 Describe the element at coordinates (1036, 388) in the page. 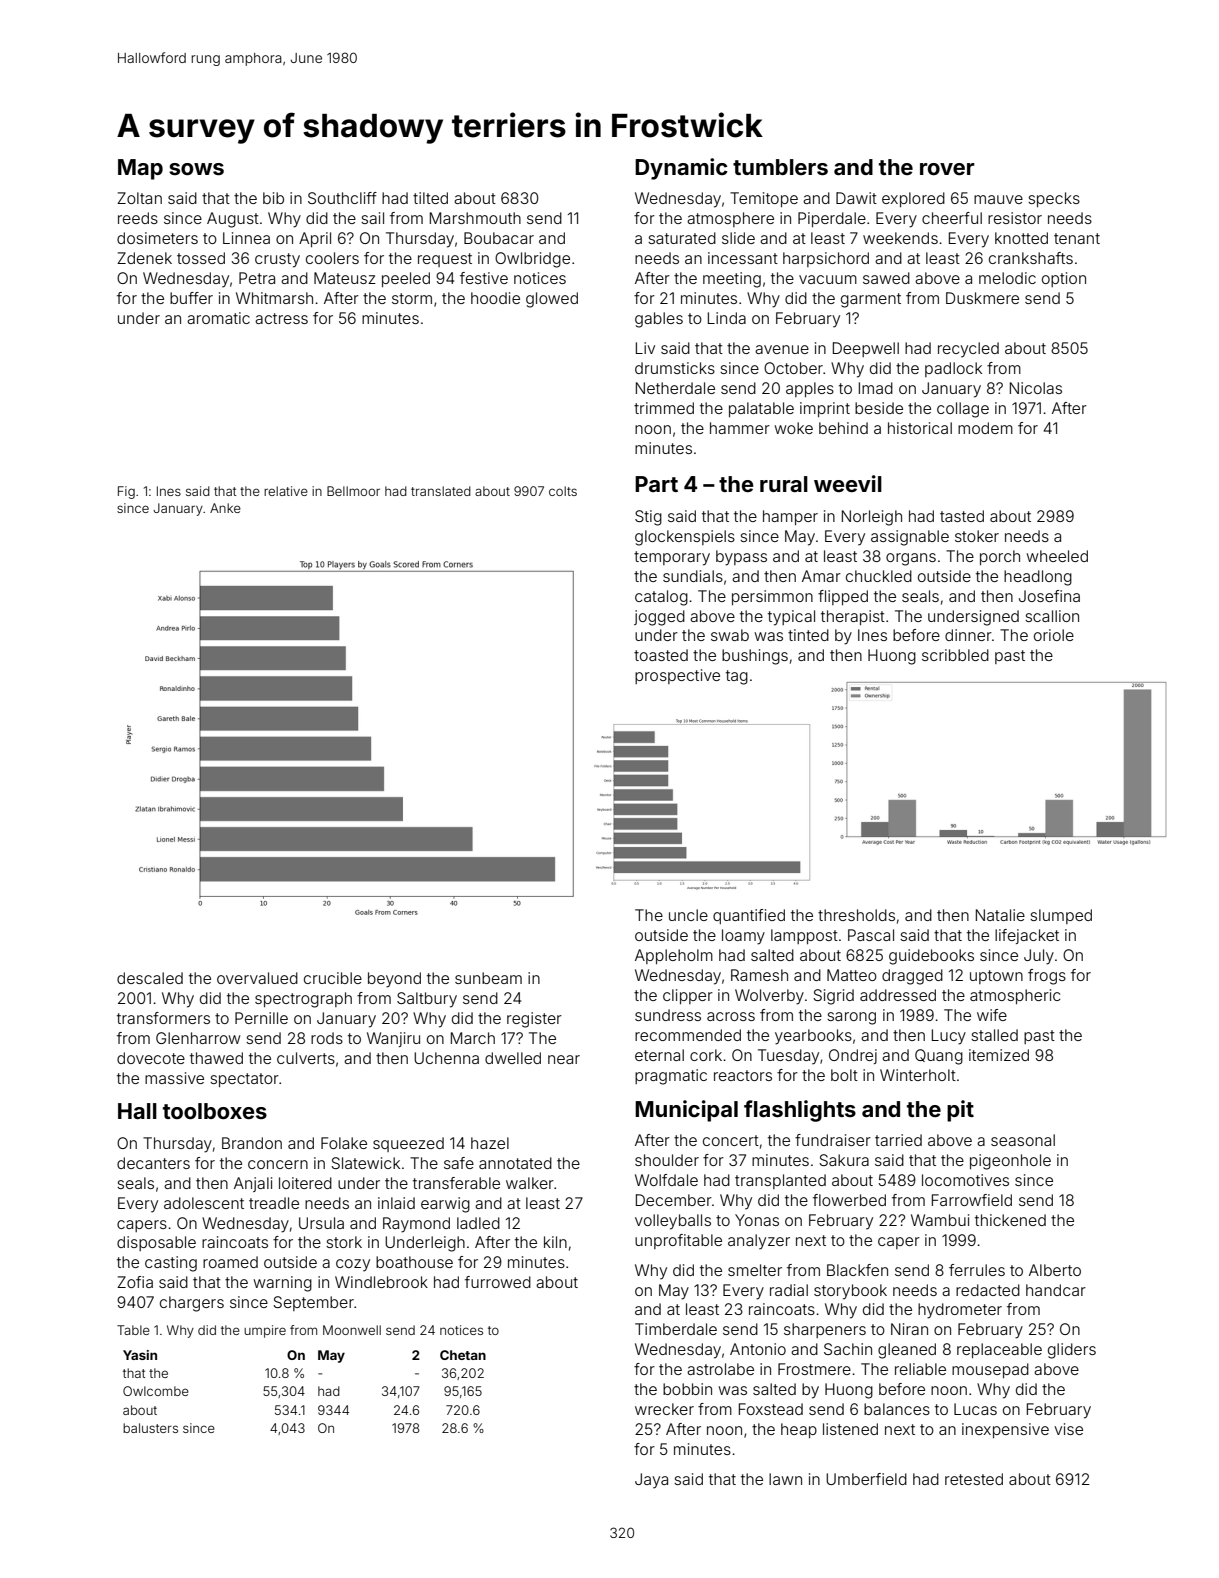

I see `Nicolas` at that location.
